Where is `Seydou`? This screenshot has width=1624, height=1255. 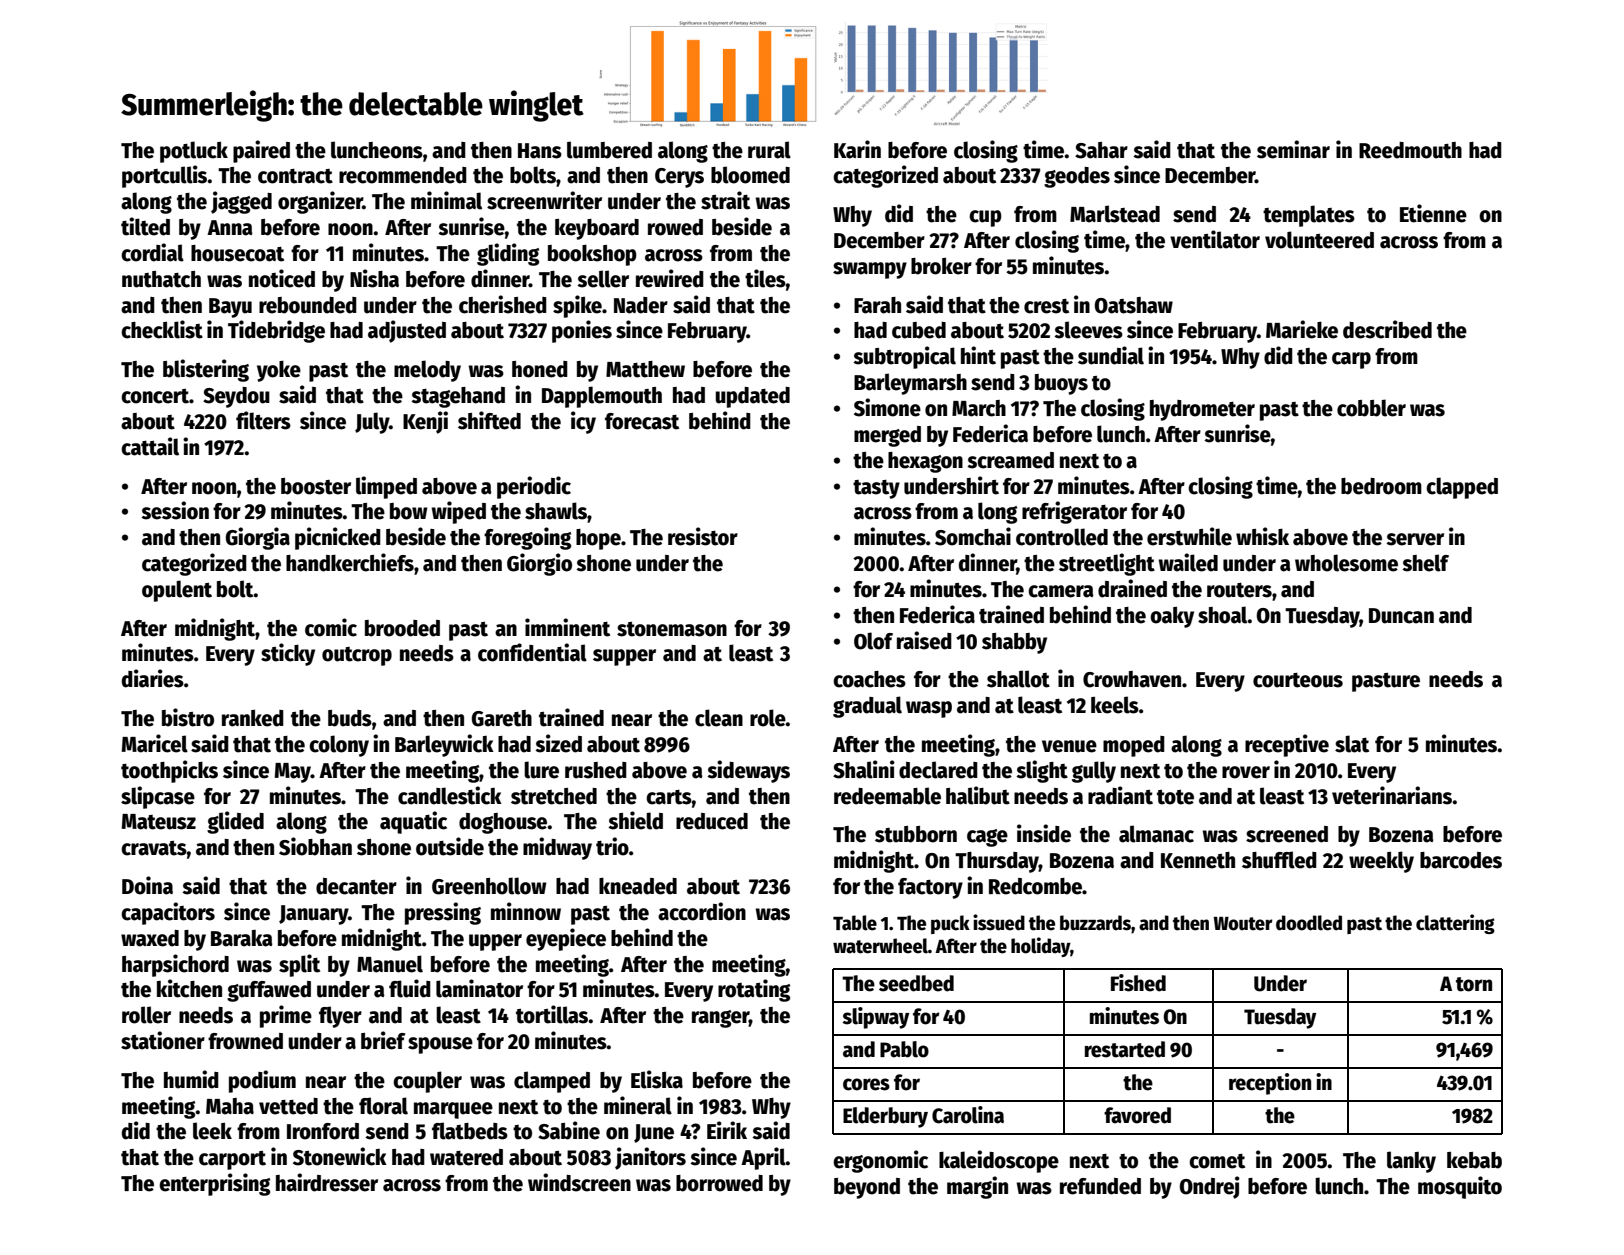
Seydou is located at coordinates (236, 397).
